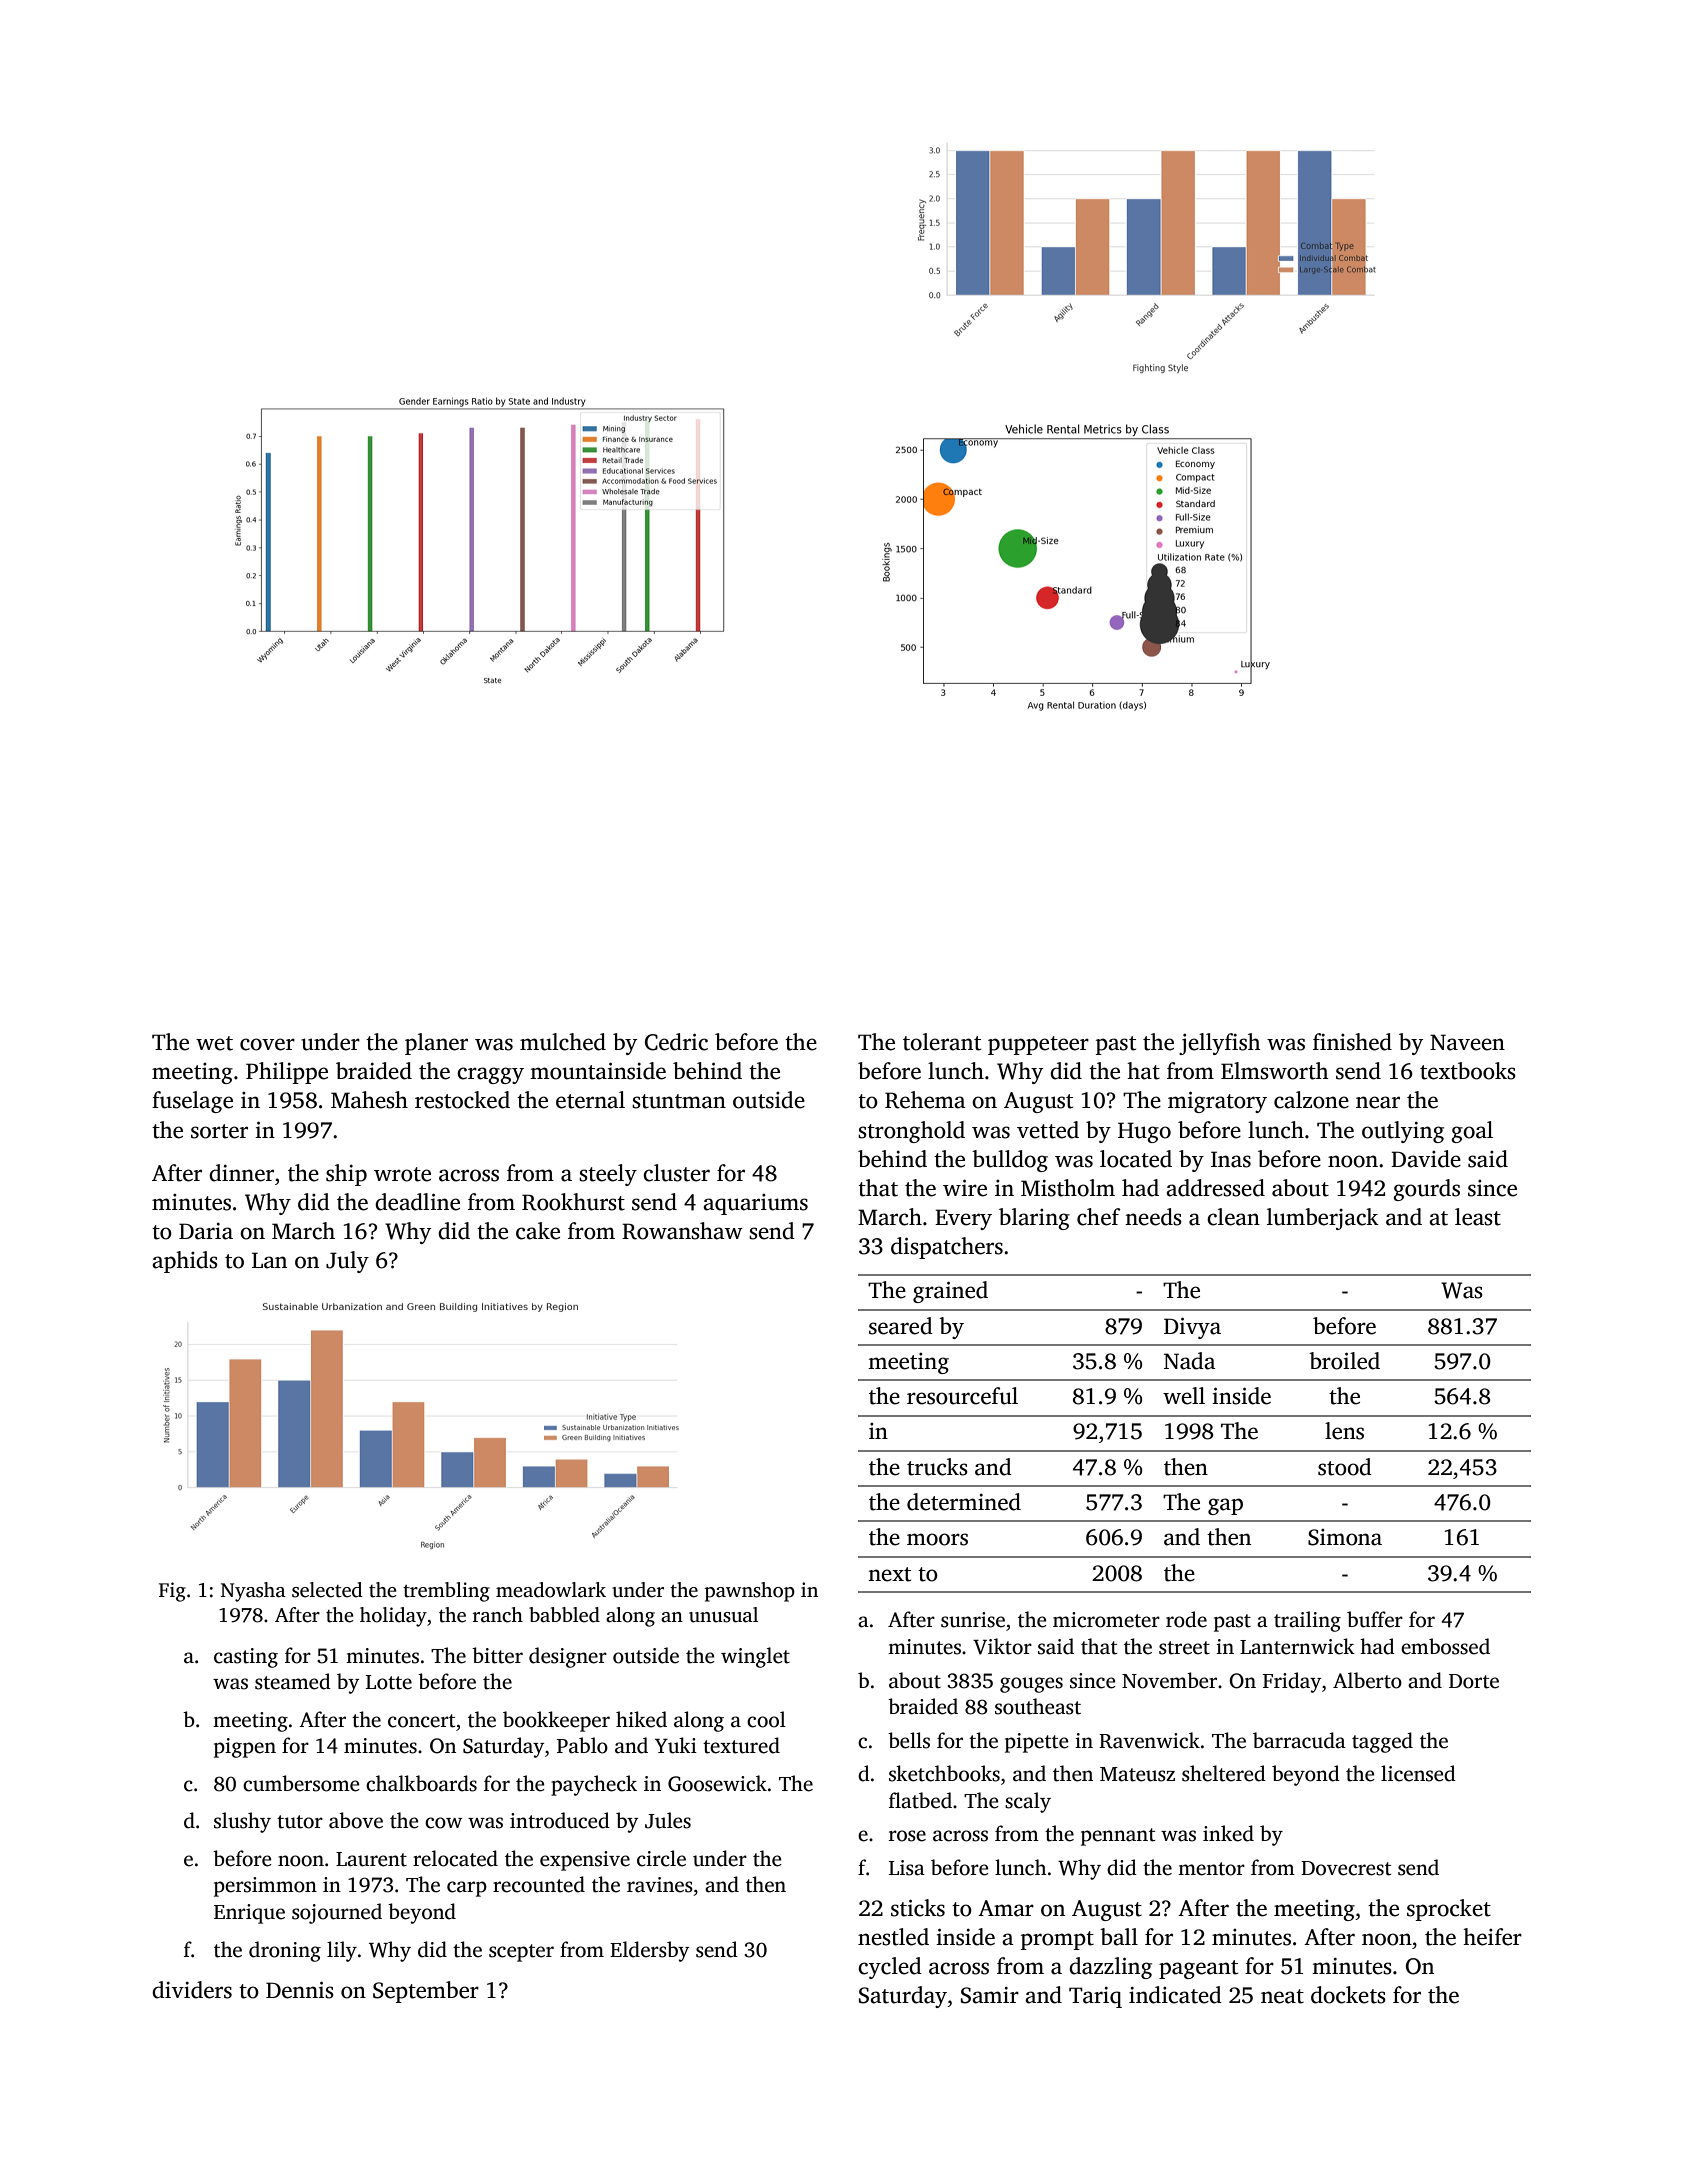 The width and height of the document is (1683, 2178). Describe the element at coordinates (1344, 1431) in the document. I see `lens` at that location.
